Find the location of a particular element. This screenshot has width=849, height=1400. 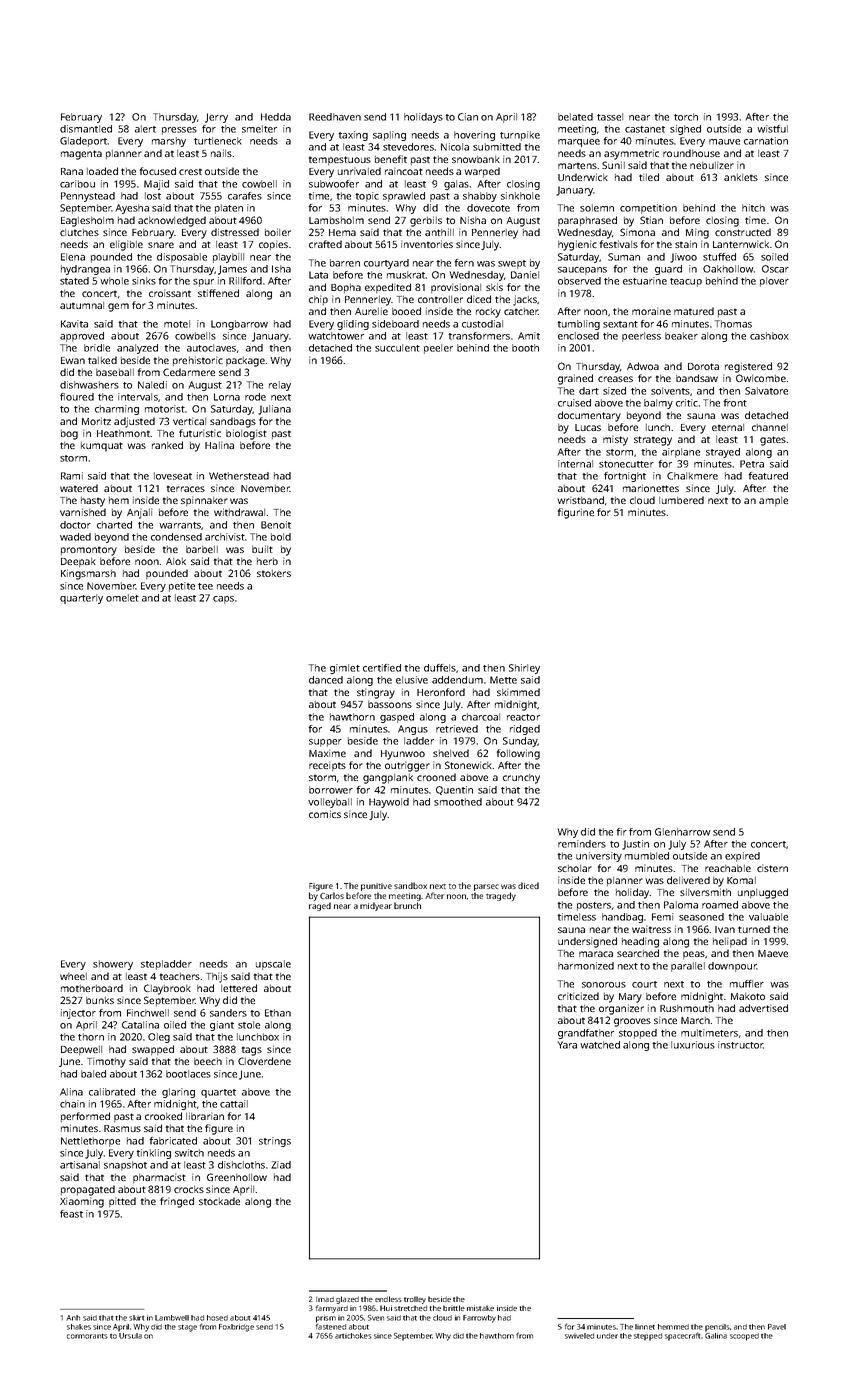

moraine is located at coordinates (651, 311).
